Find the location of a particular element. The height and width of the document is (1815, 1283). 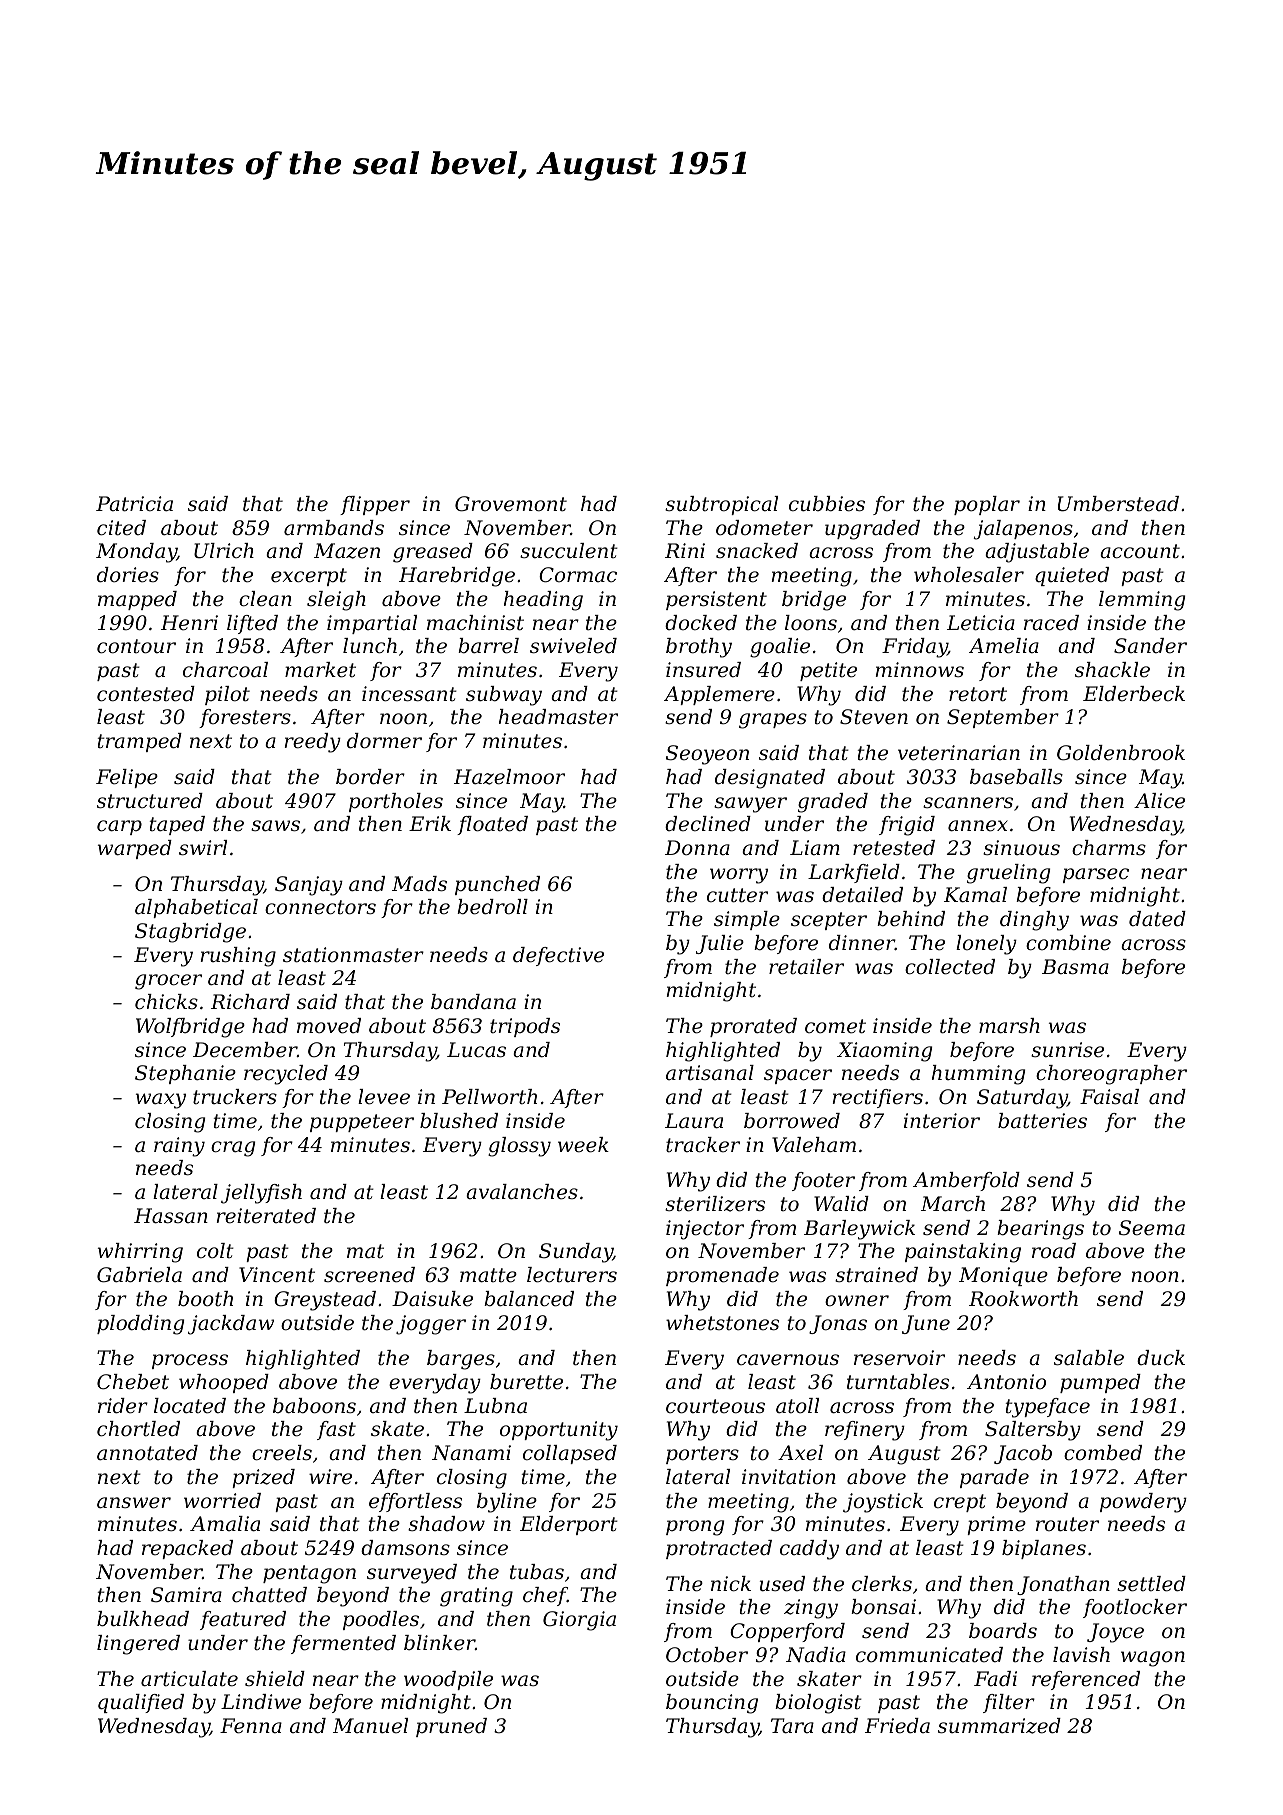

simple is located at coordinates (747, 920).
